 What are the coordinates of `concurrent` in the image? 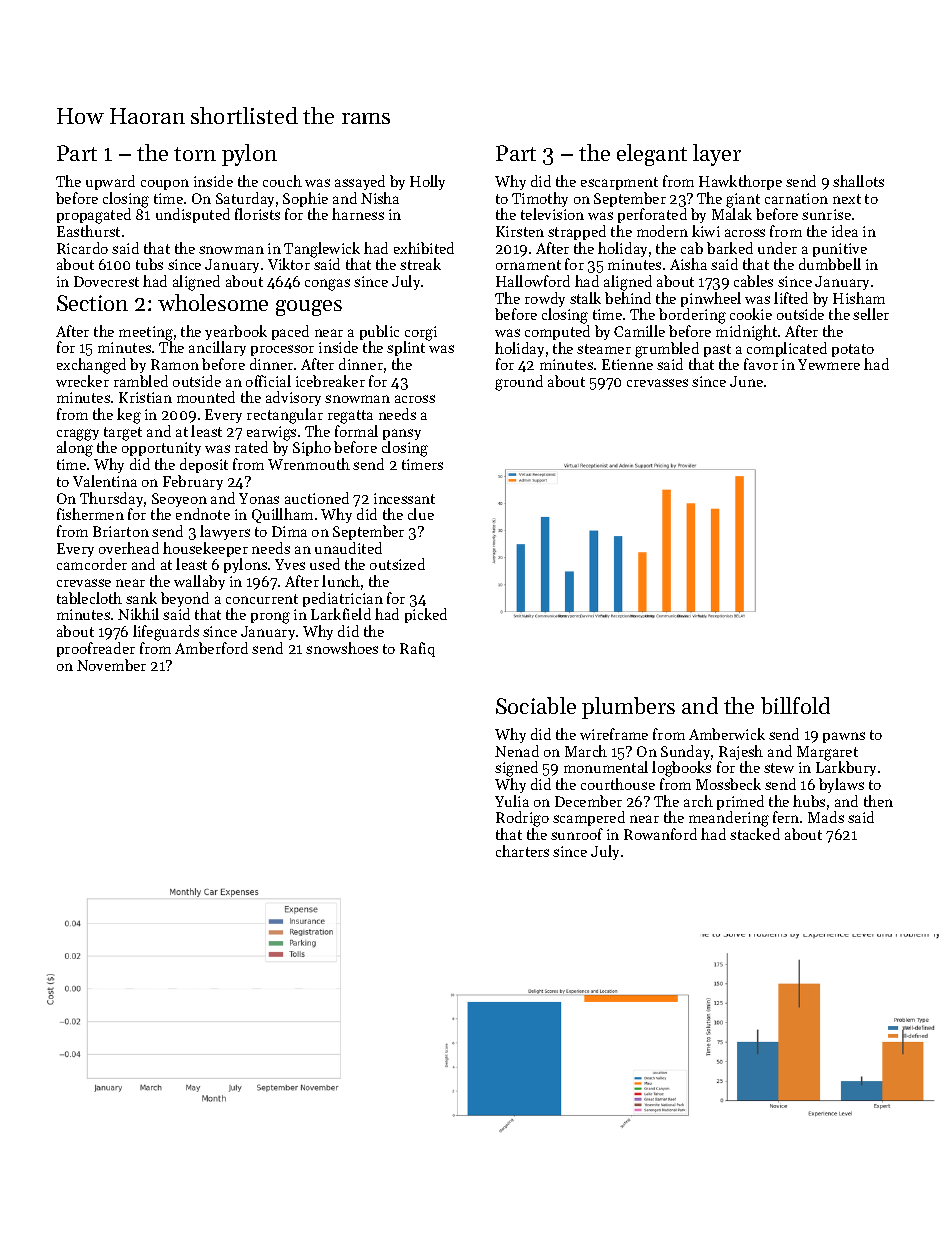 It's located at (262, 599).
